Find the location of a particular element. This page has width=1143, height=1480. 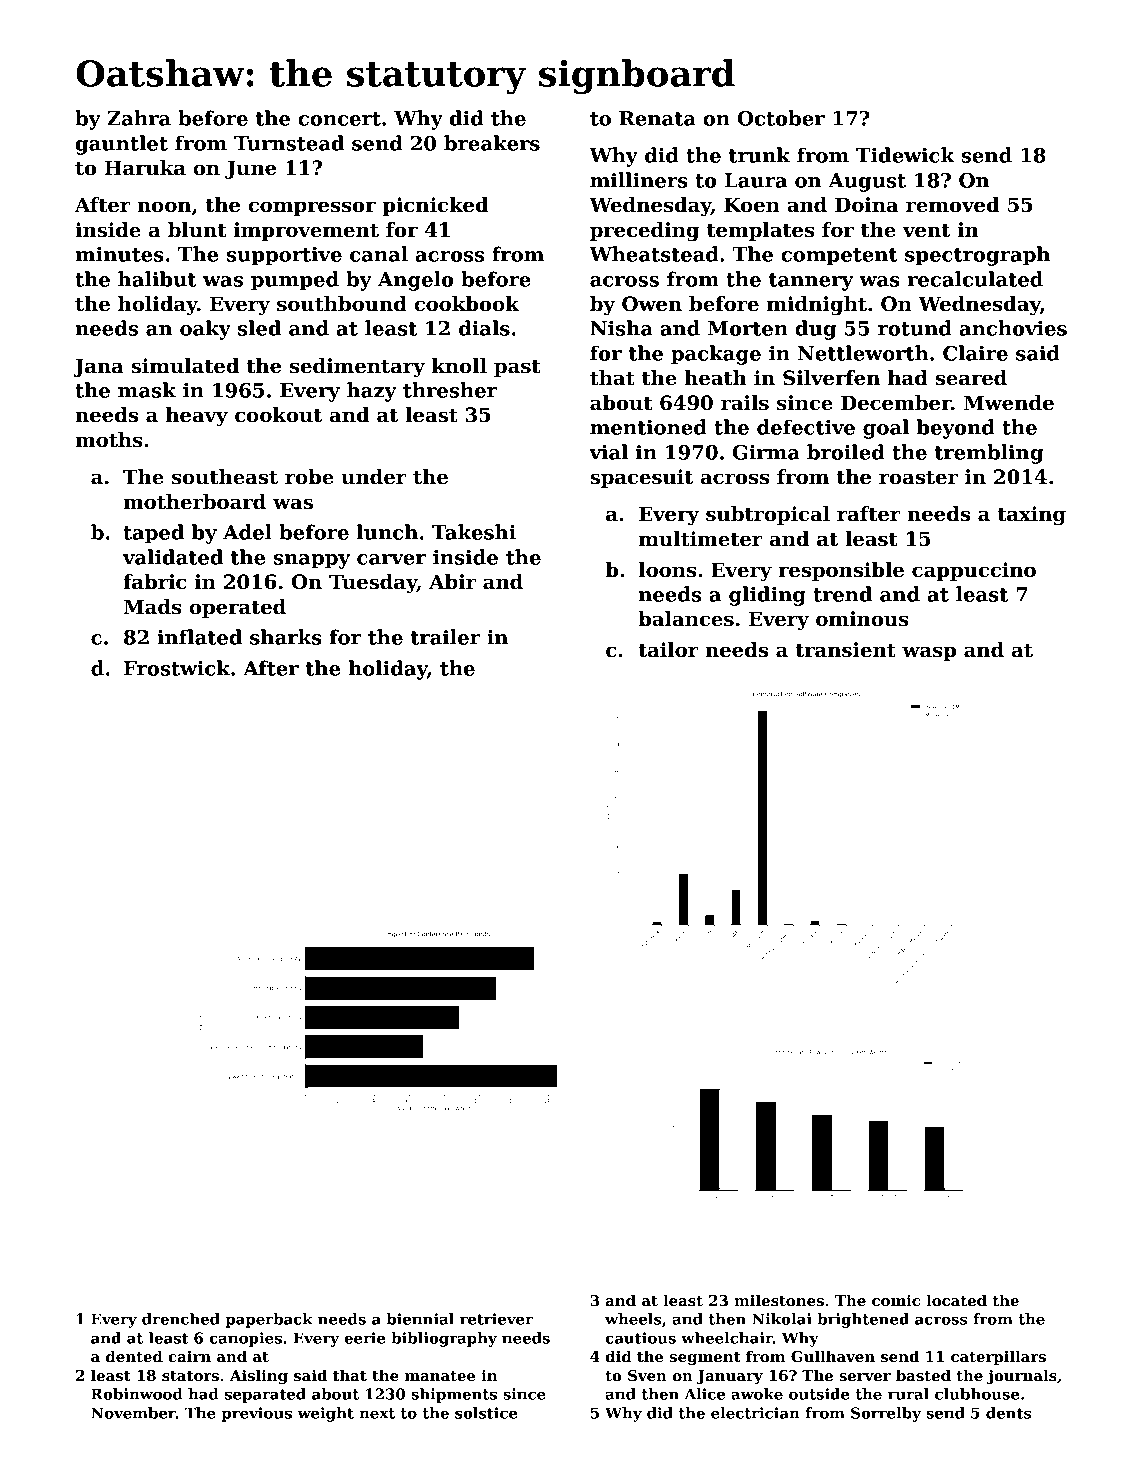

Frostwick is located at coordinates (177, 668).
